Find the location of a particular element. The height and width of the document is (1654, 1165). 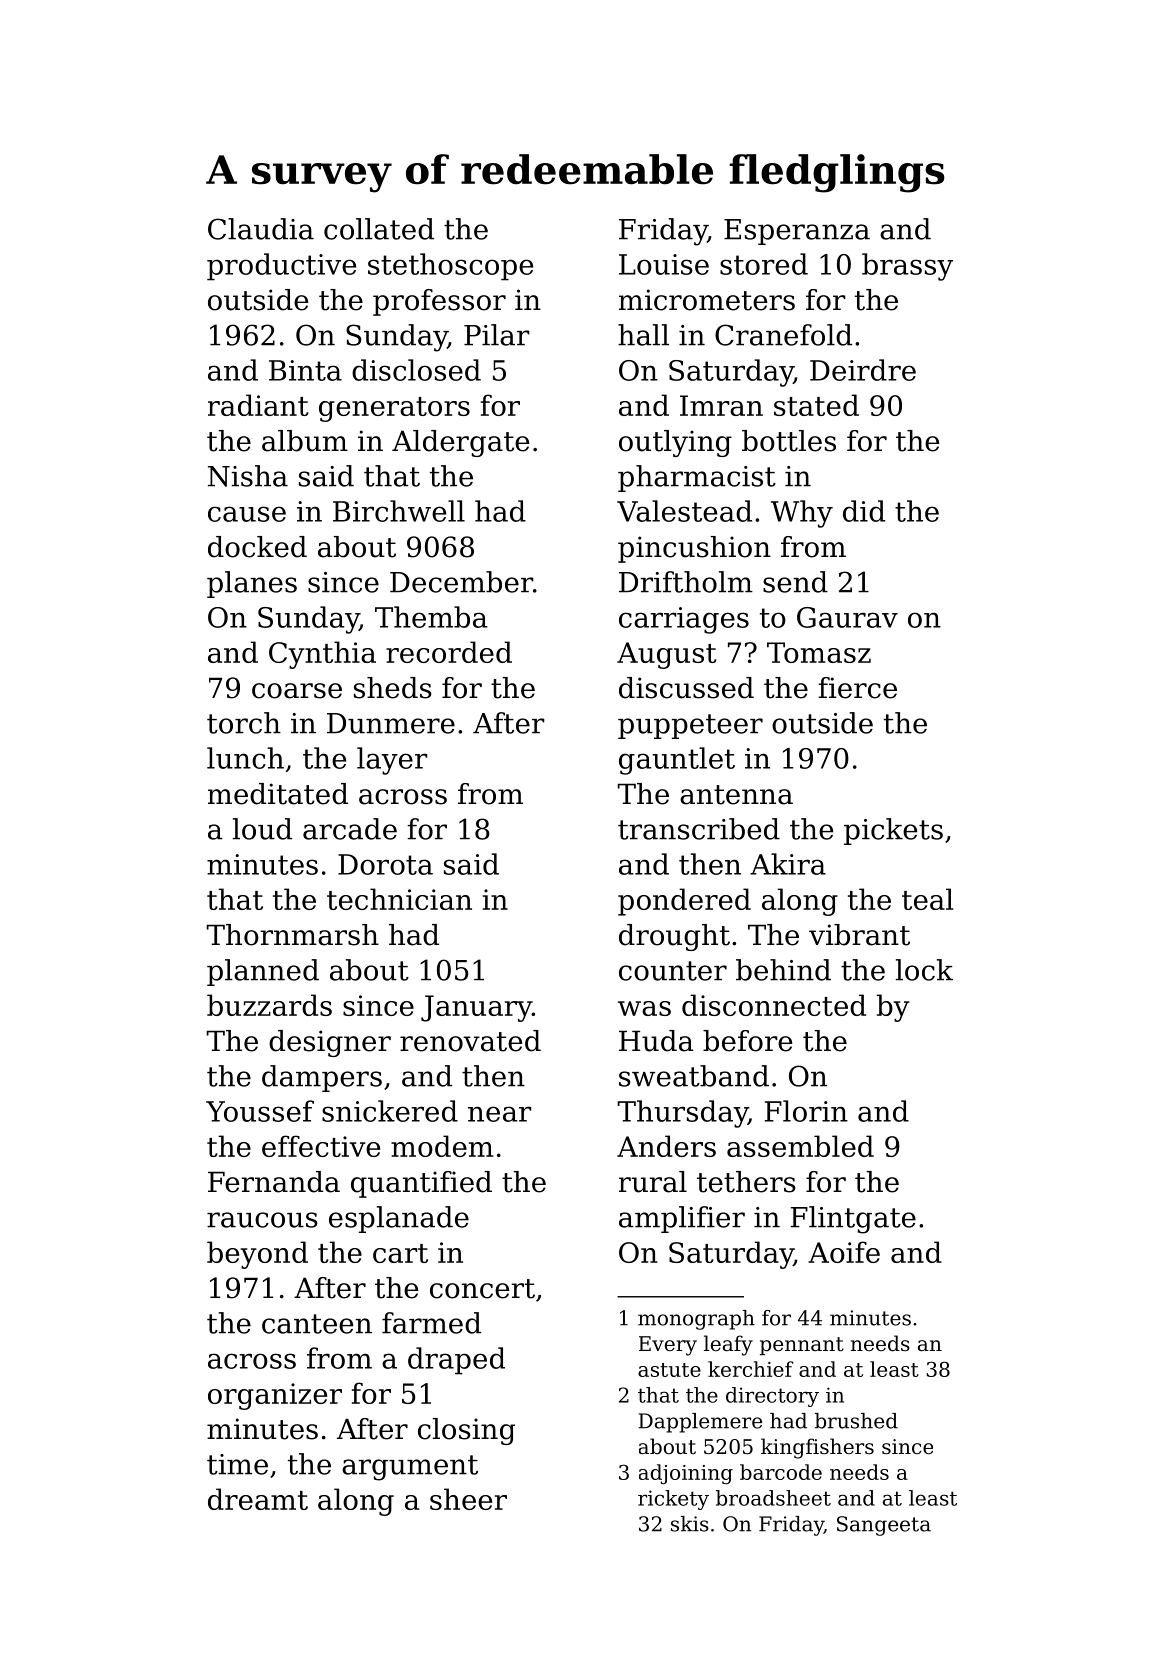

Esperanza is located at coordinates (797, 232).
